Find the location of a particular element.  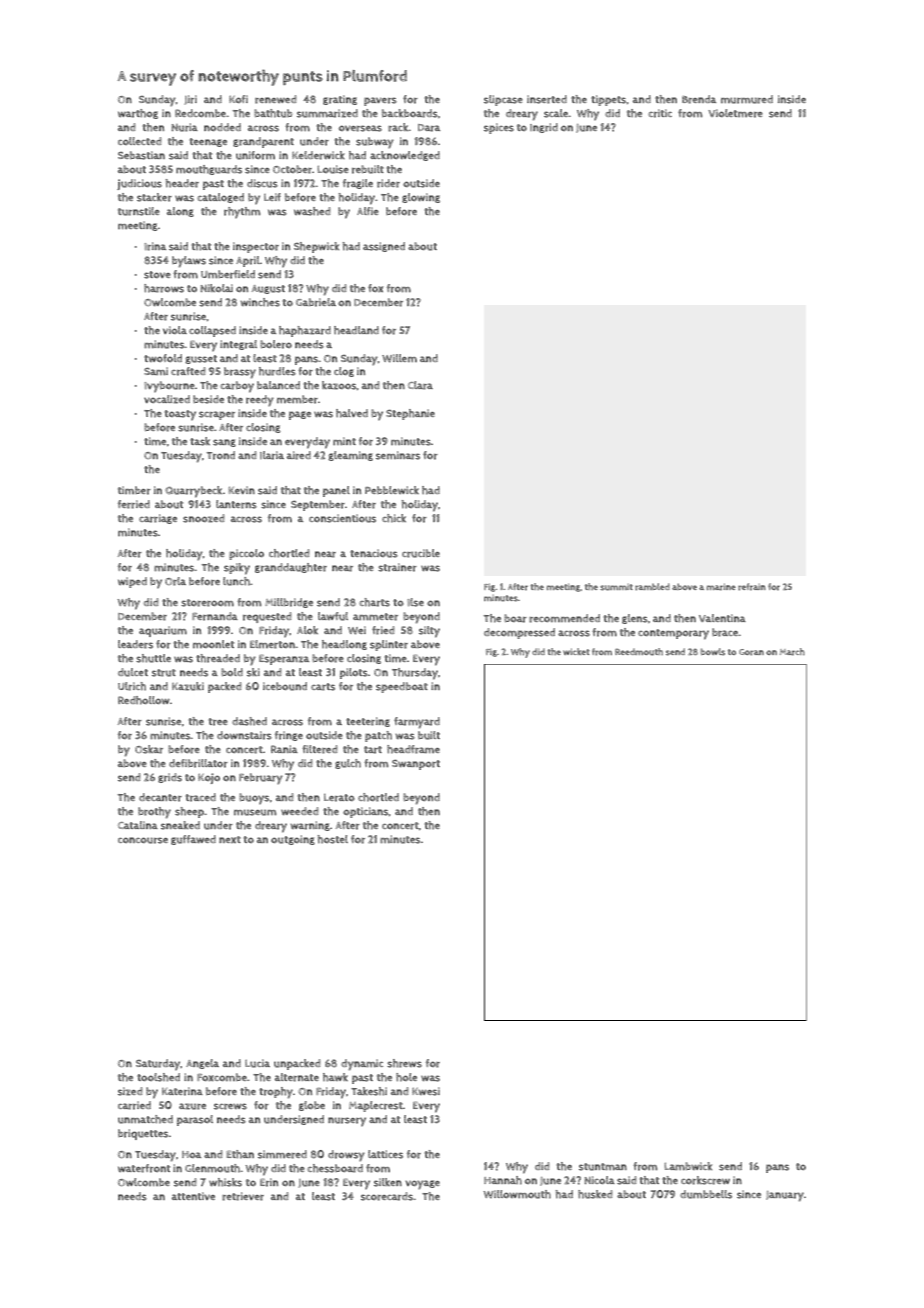

shrews is located at coordinates (404, 1063).
